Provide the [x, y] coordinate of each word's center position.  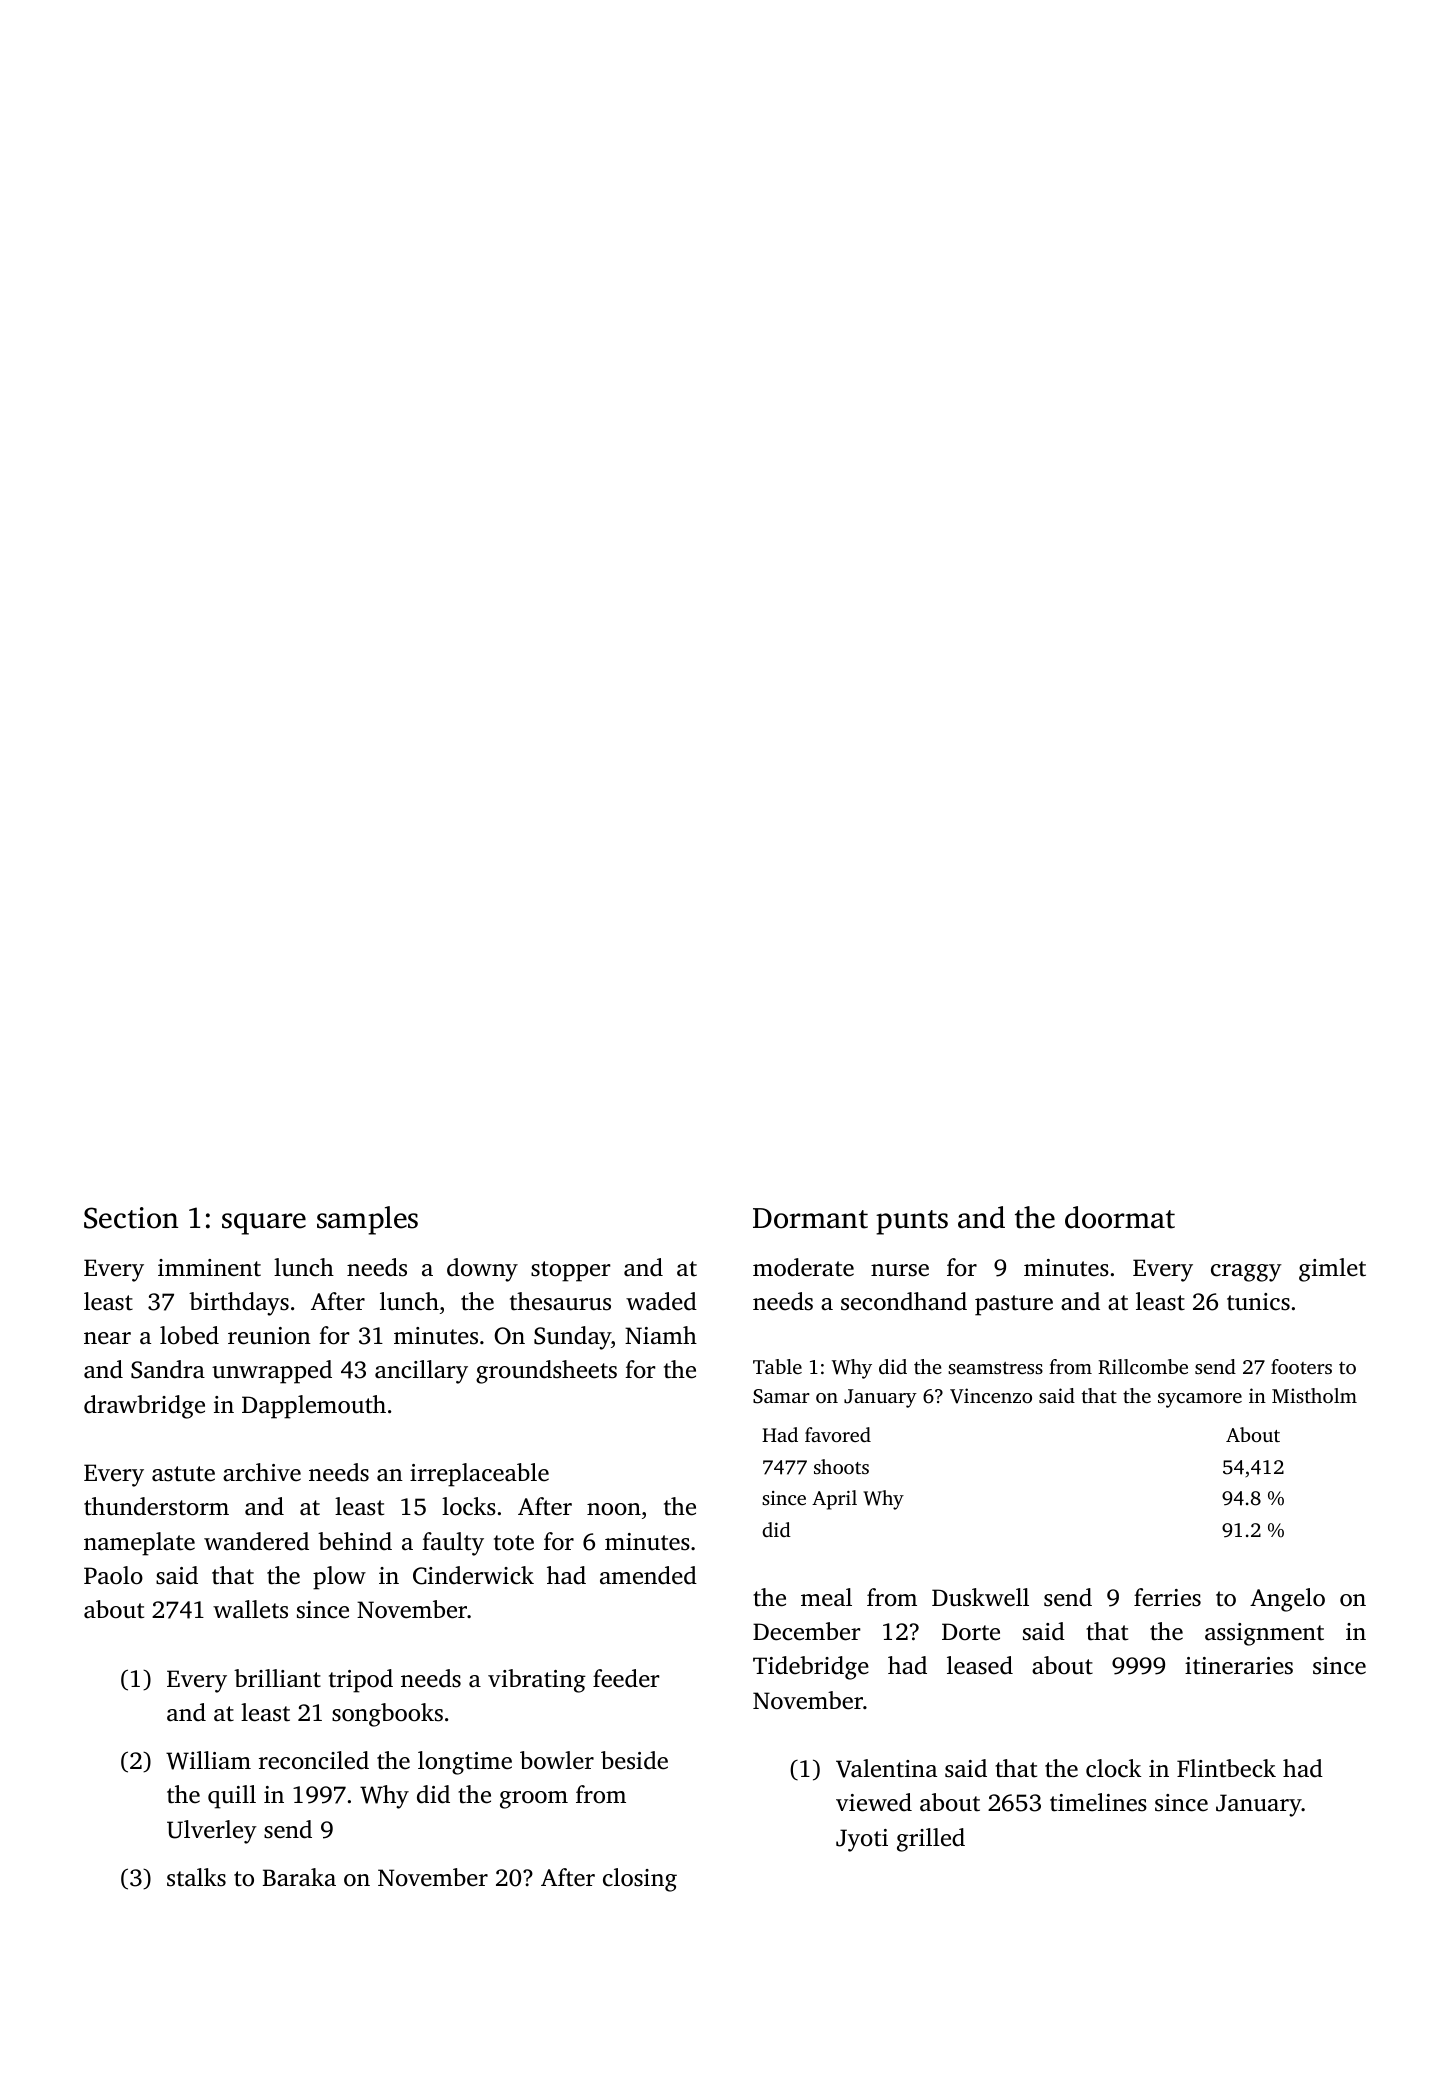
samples [367, 1220]
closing [640, 1880]
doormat [1120, 1217]
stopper [571, 1271]
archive [262, 1472]
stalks [196, 1877]
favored [838, 1434]
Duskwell [980, 1597]
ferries [1167, 1597]
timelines [1098, 1802]
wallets [250, 1609]
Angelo [1287, 1600]
